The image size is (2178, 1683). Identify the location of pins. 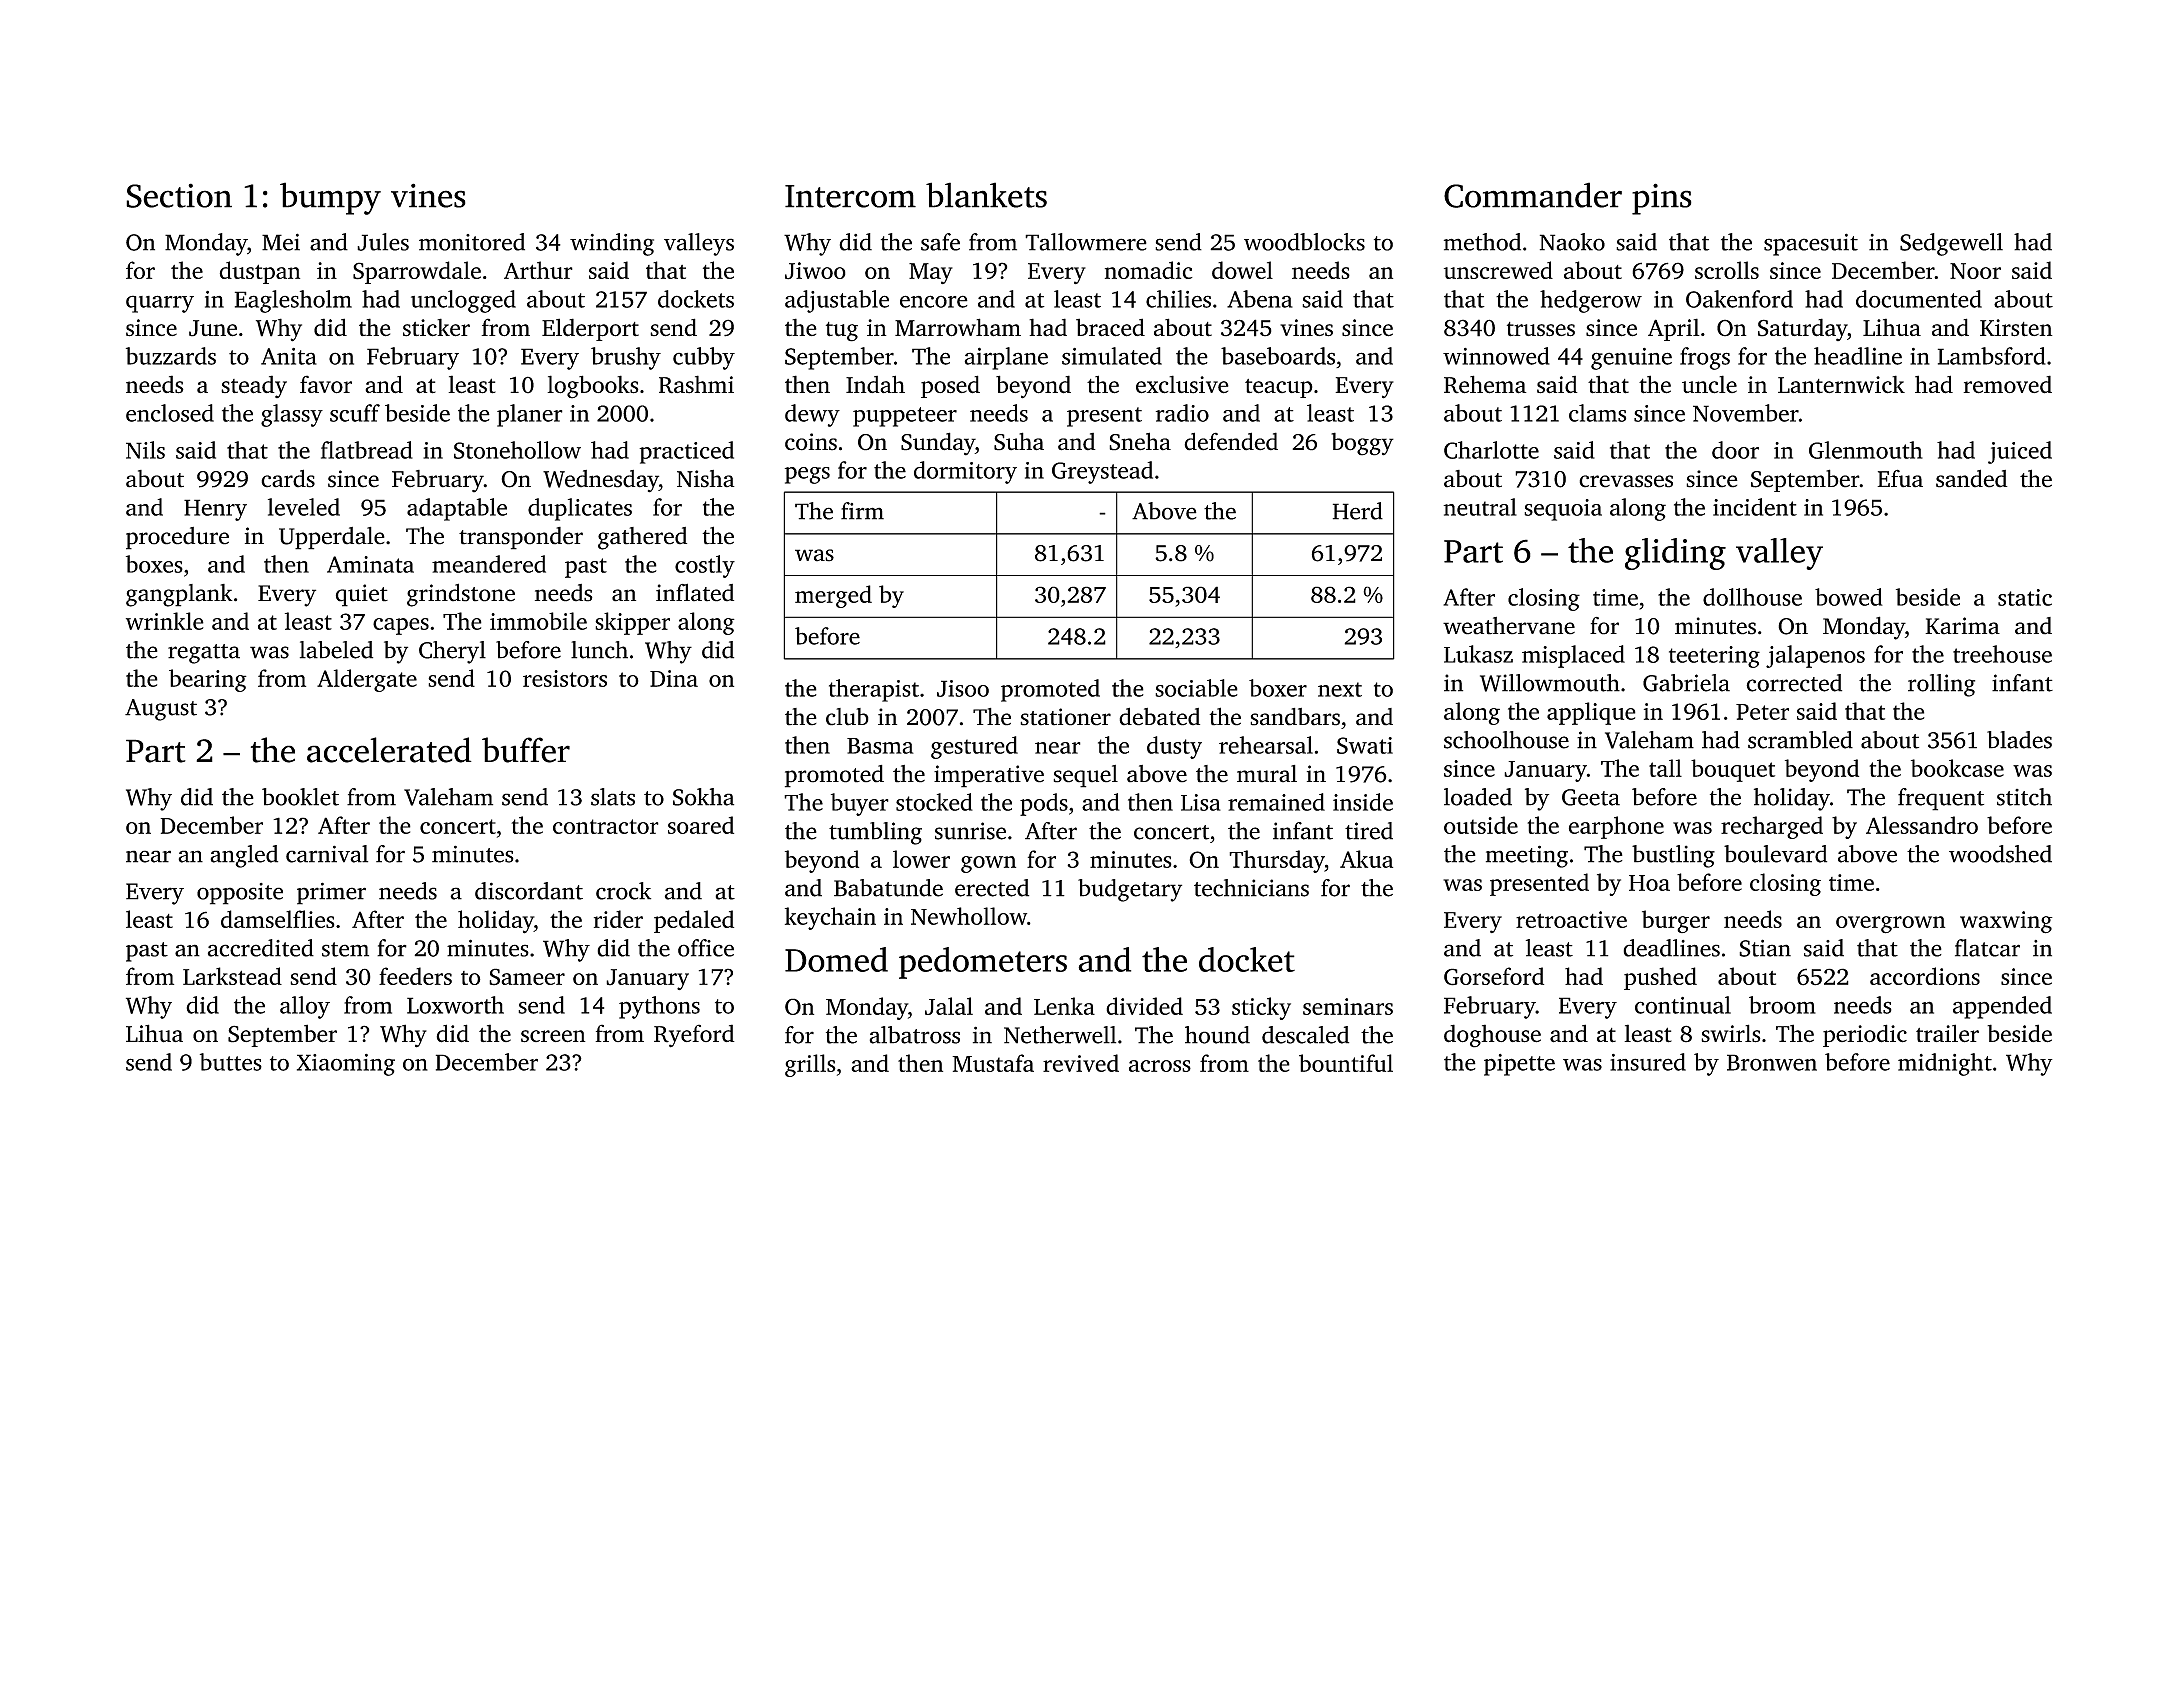
(1662, 199).
